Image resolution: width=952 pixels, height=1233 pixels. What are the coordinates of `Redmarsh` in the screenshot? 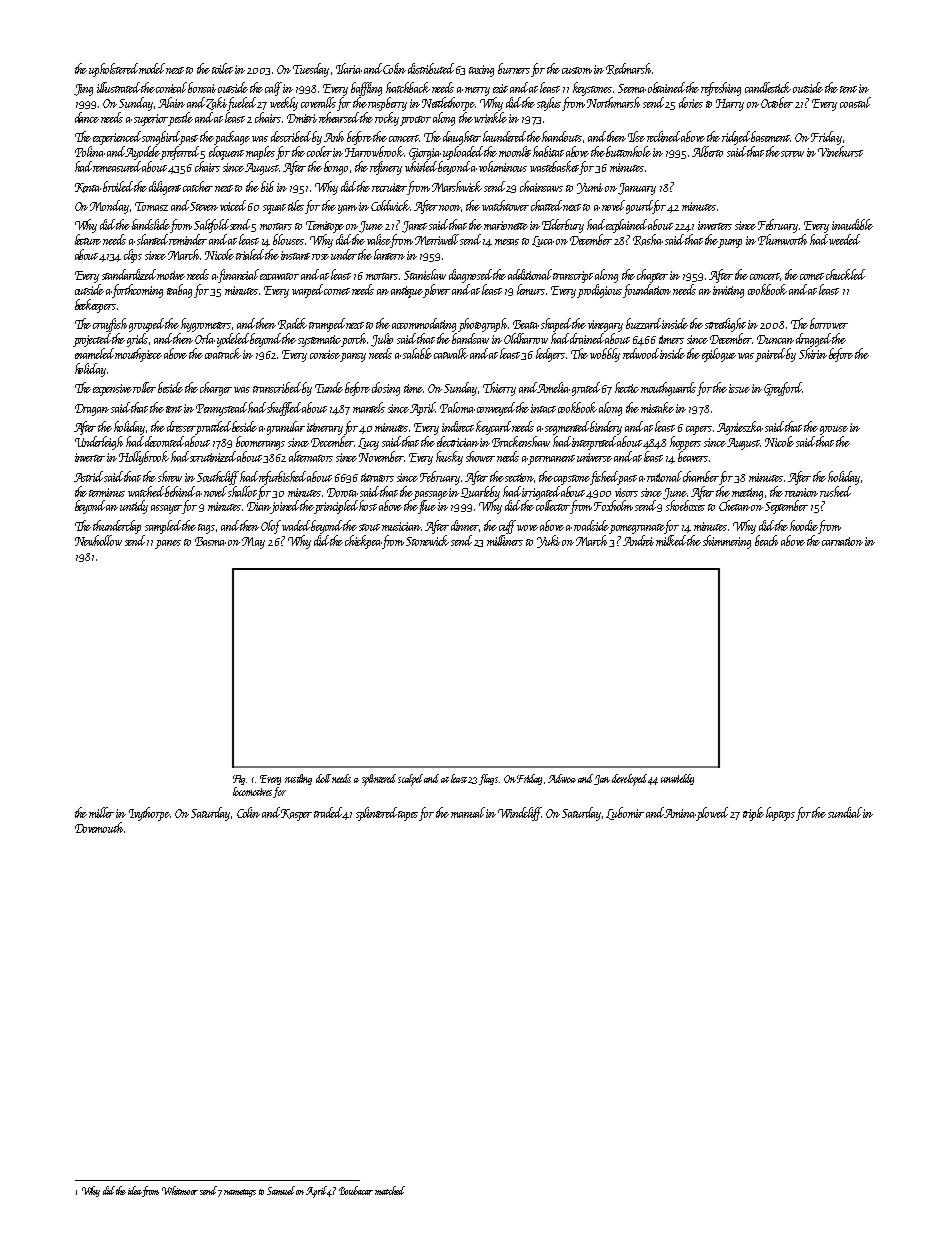 It's located at (628, 69).
